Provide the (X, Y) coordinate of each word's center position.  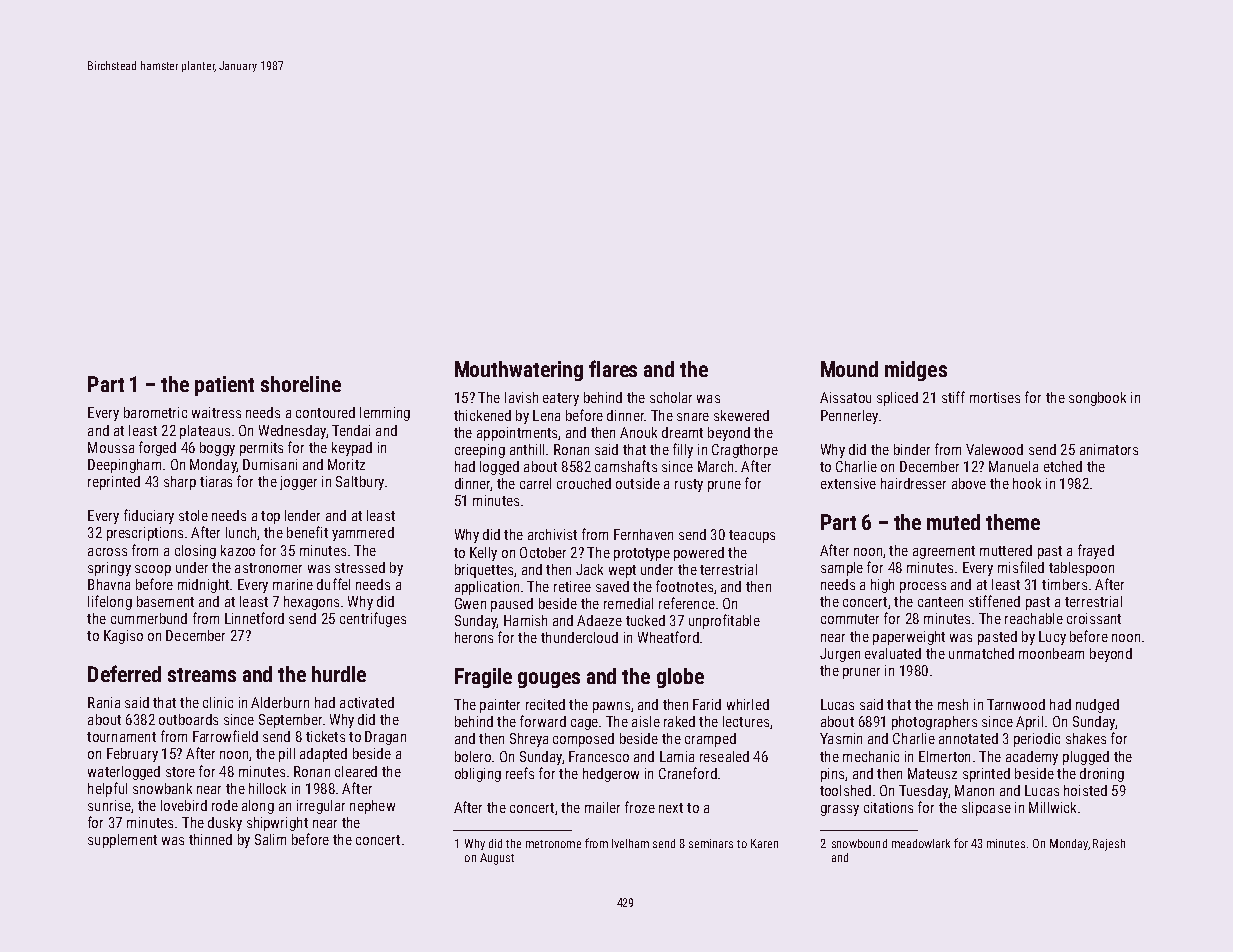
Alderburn (280, 702)
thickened (482, 415)
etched (1063, 466)
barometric (155, 412)
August (497, 859)
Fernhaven (643, 534)
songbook (1097, 399)
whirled (748, 704)
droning (1102, 775)
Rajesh (1109, 845)
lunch (241, 532)
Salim (270, 839)
